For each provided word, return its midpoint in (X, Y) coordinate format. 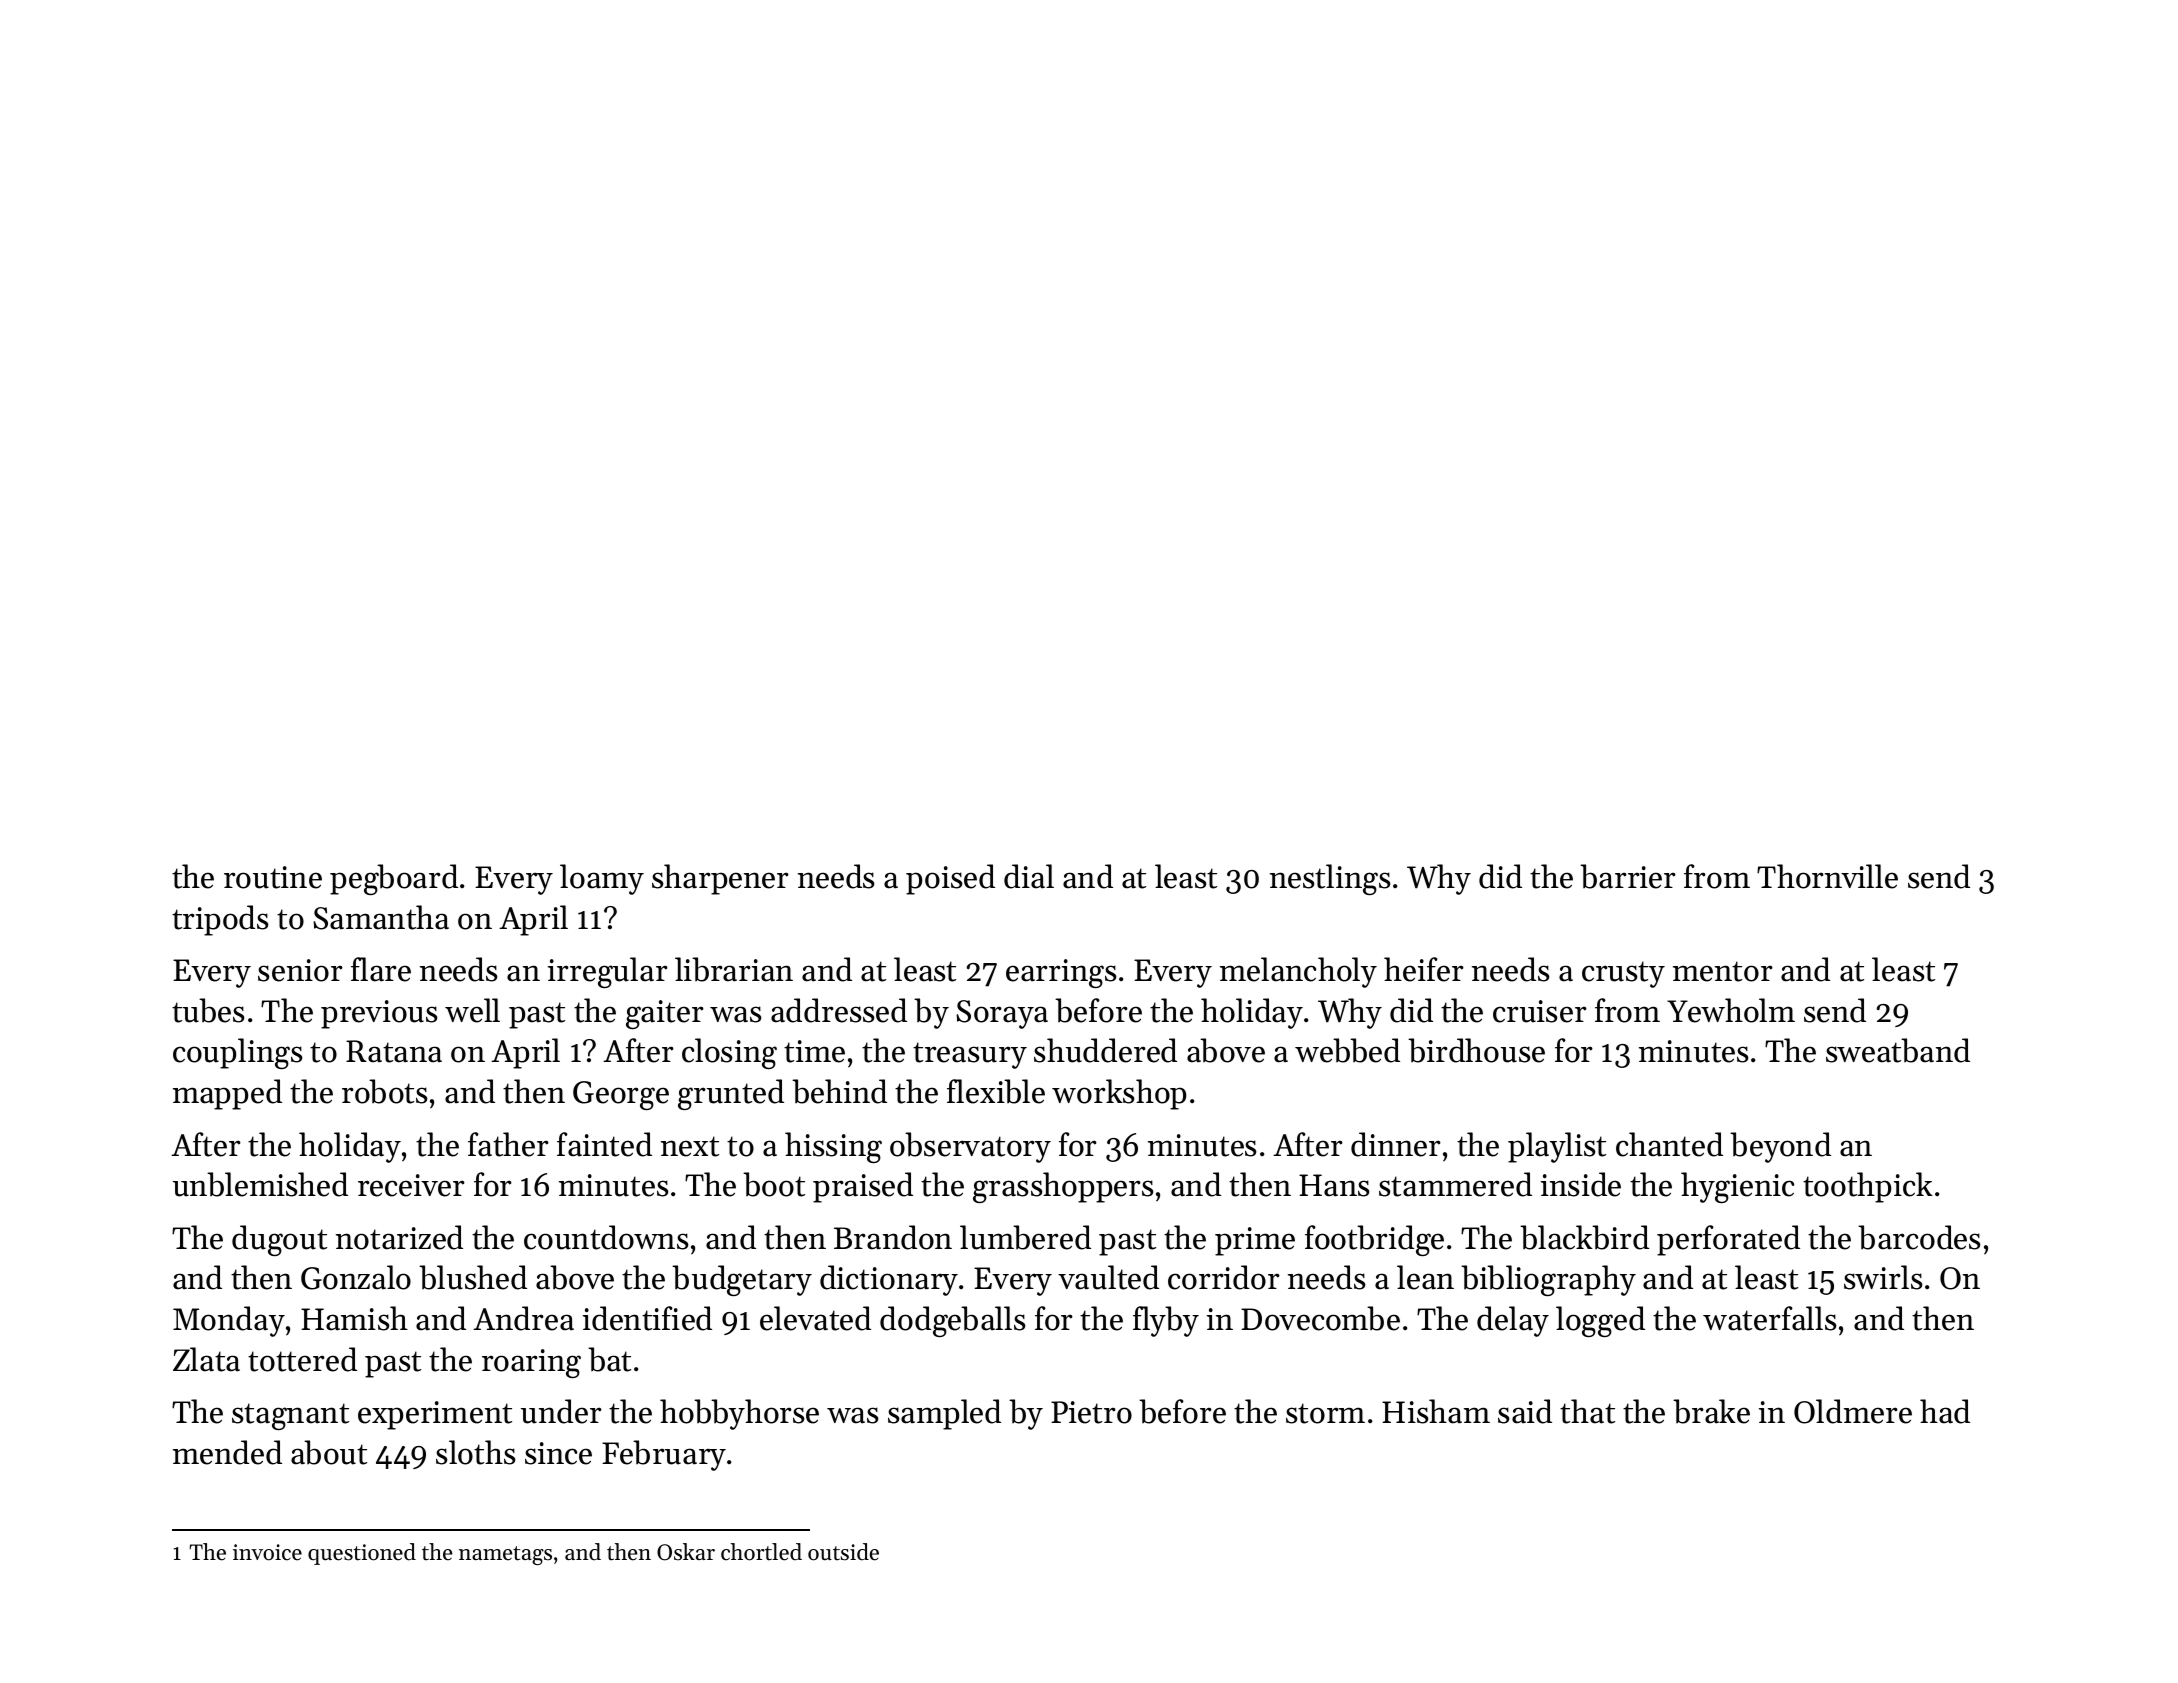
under (561, 1411)
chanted (1669, 1144)
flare (381, 969)
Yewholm (1731, 1010)
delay (1513, 1321)
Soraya (1002, 1014)
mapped (227, 1094)
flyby (1166, 1321)
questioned (362, 1554)
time (814, 1051)
